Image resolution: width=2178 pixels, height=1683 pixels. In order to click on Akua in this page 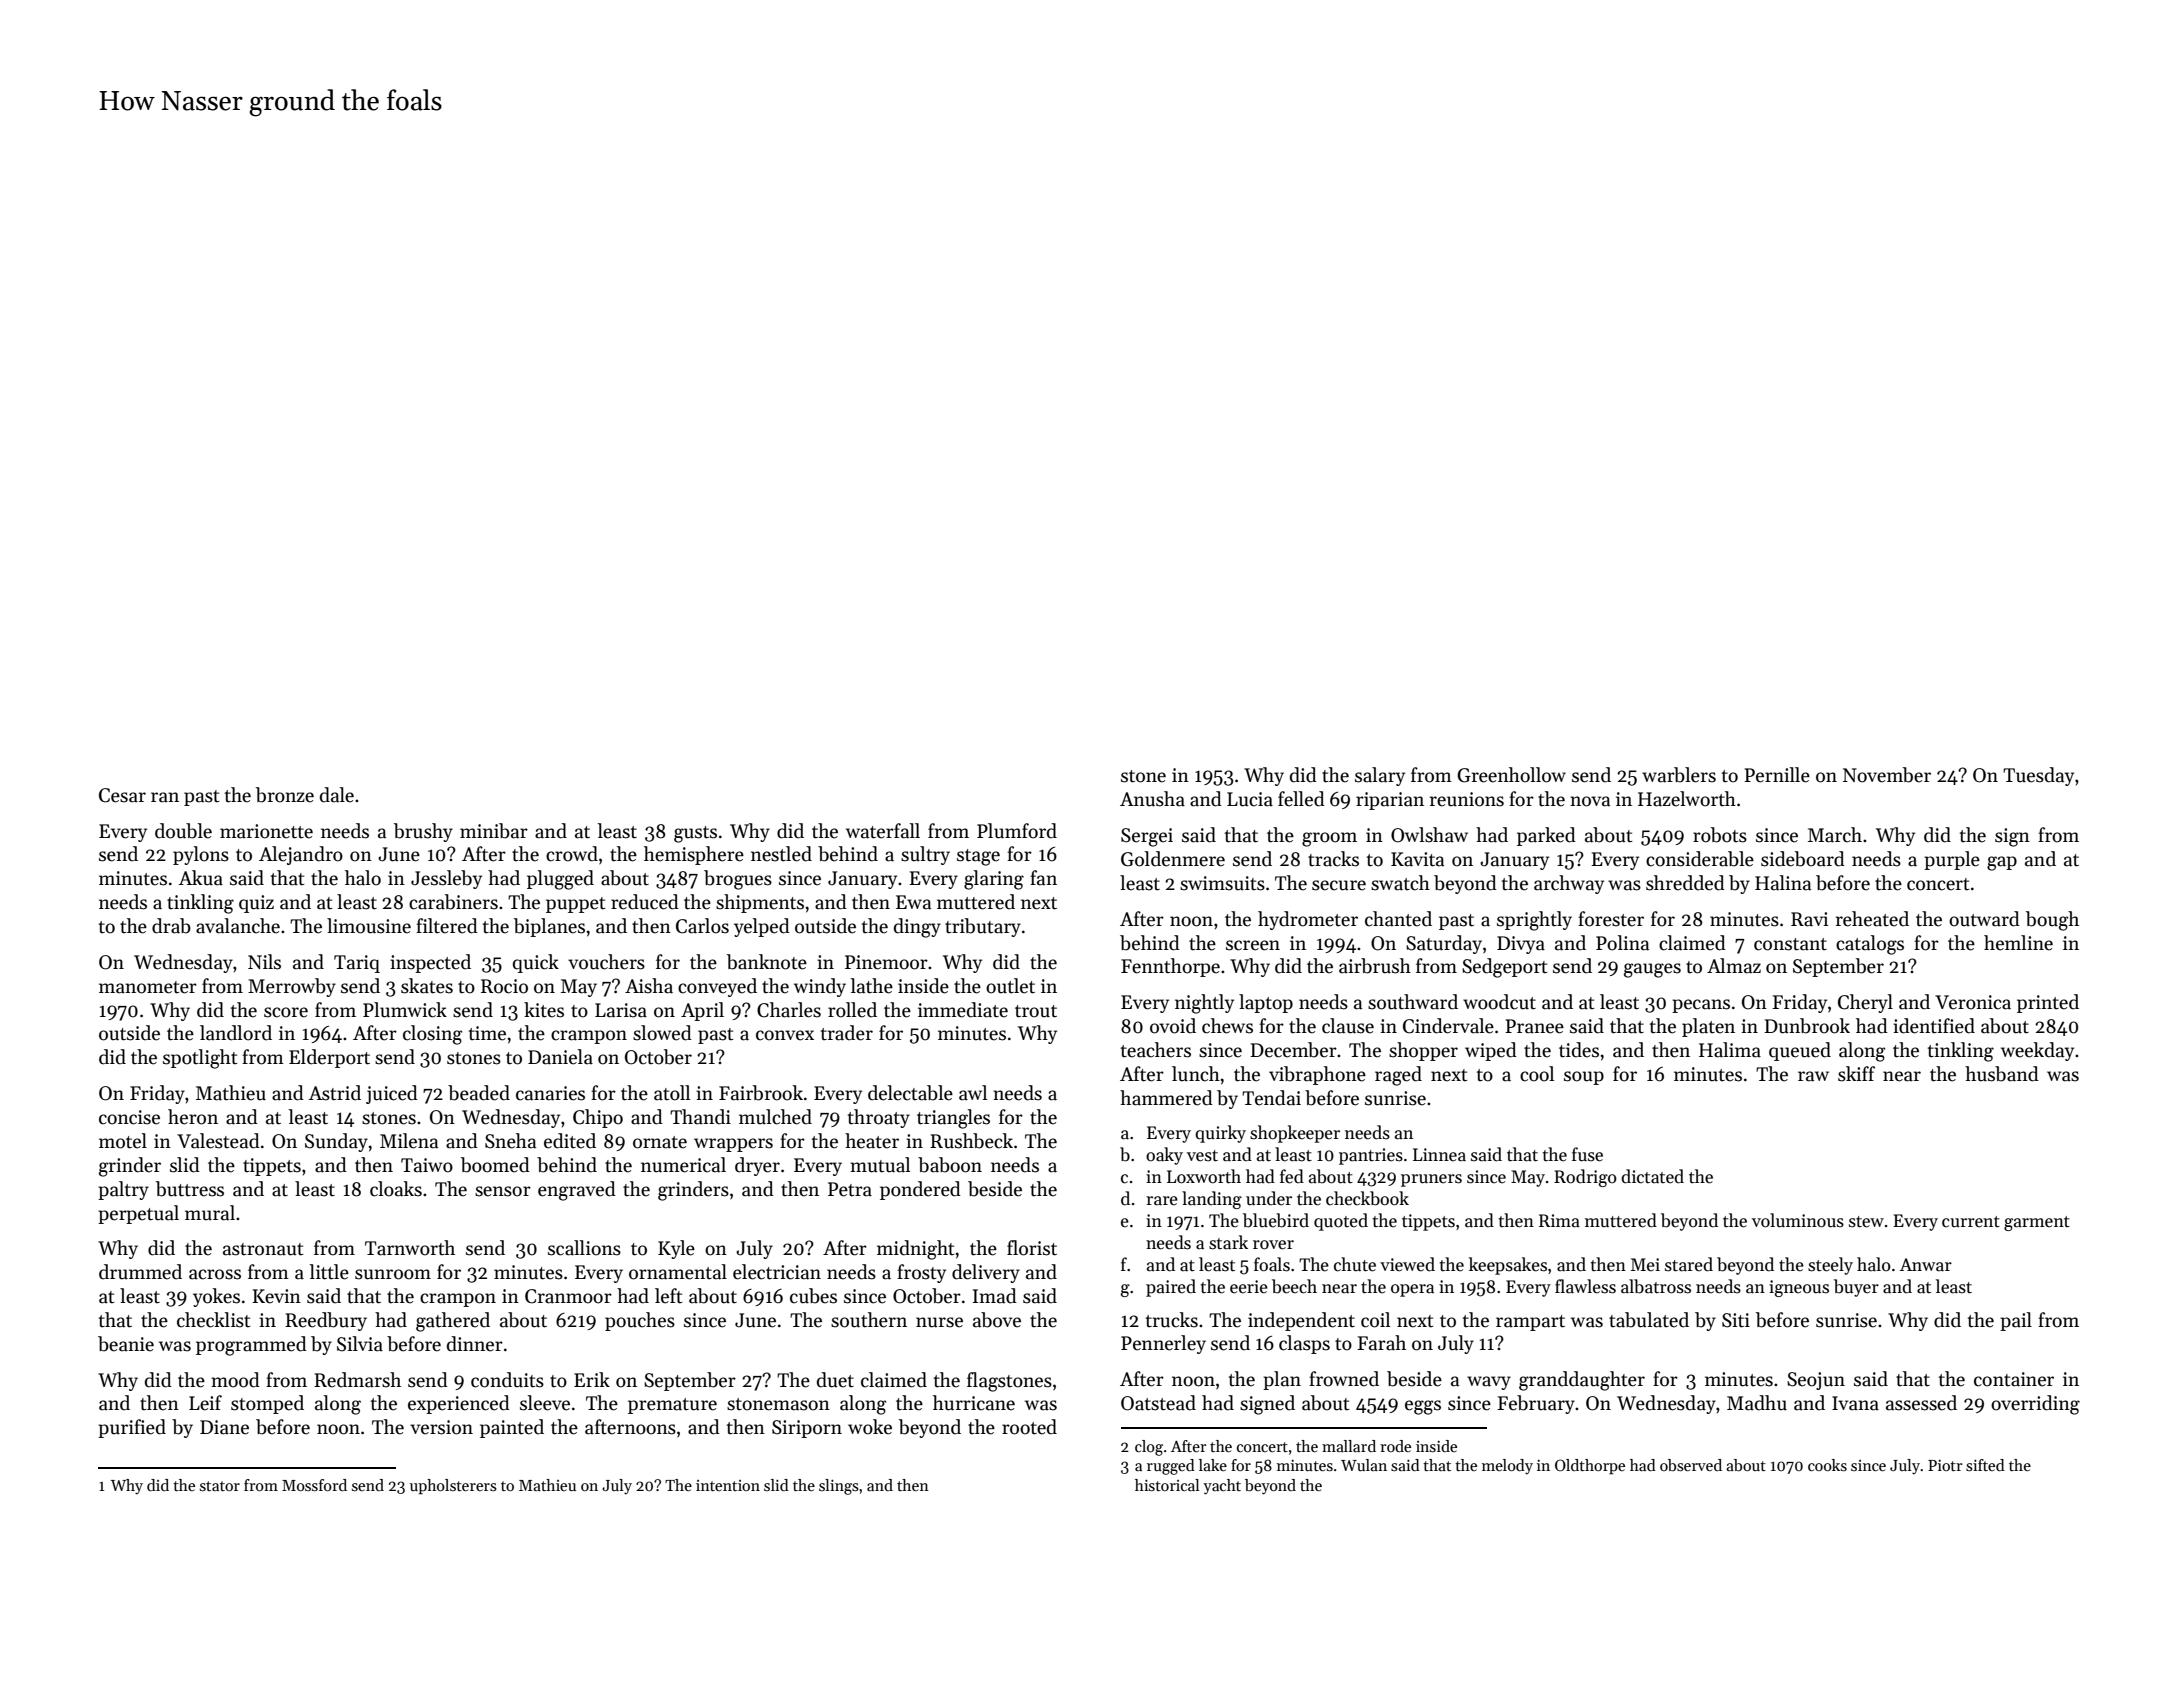, I will do `click(201, 878)`.
